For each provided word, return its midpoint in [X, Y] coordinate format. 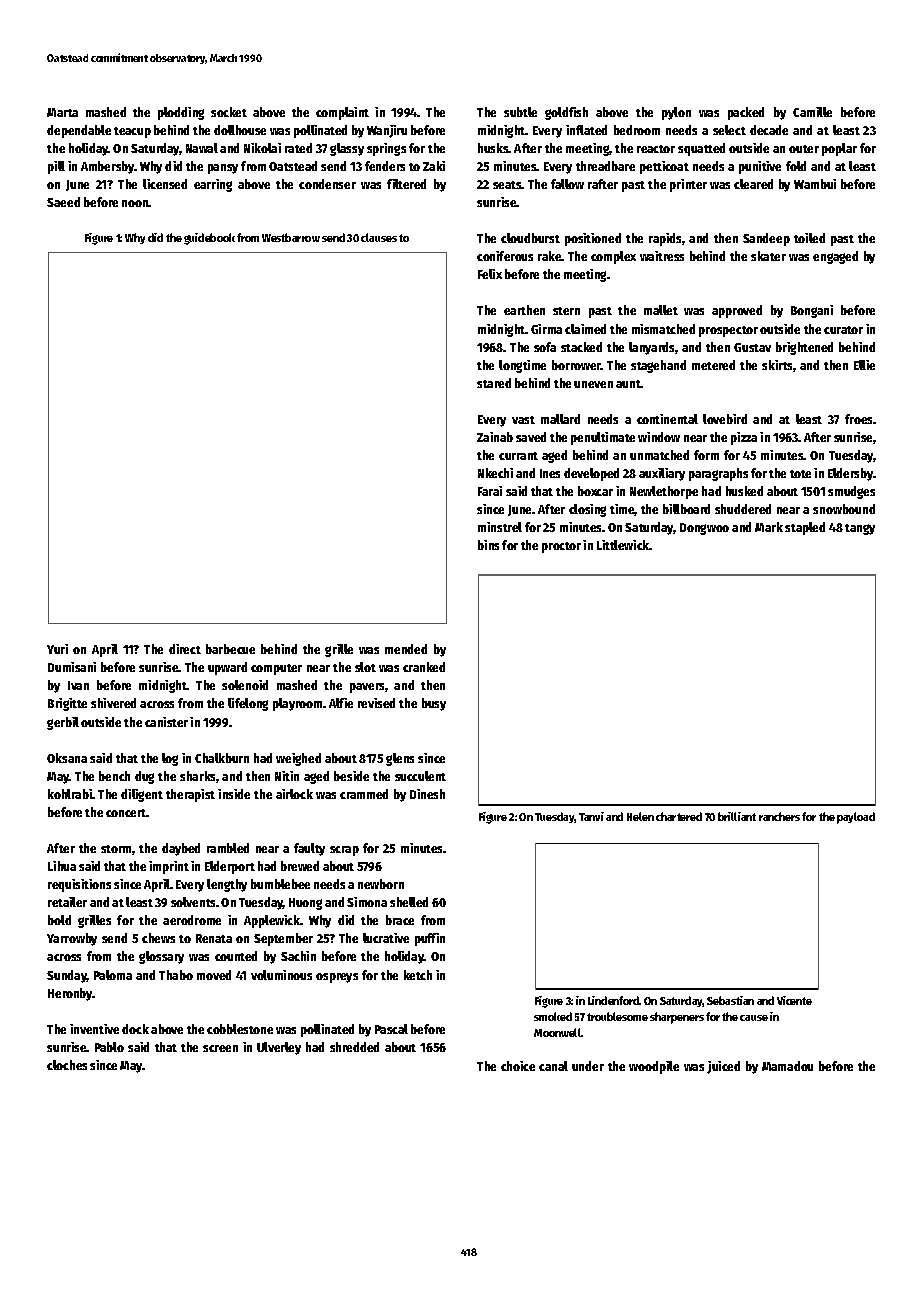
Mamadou [787, 1066]
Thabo [176, 975]
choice [518, 1066]
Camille [812, 112]
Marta [62, 112]
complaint [342, 113]
